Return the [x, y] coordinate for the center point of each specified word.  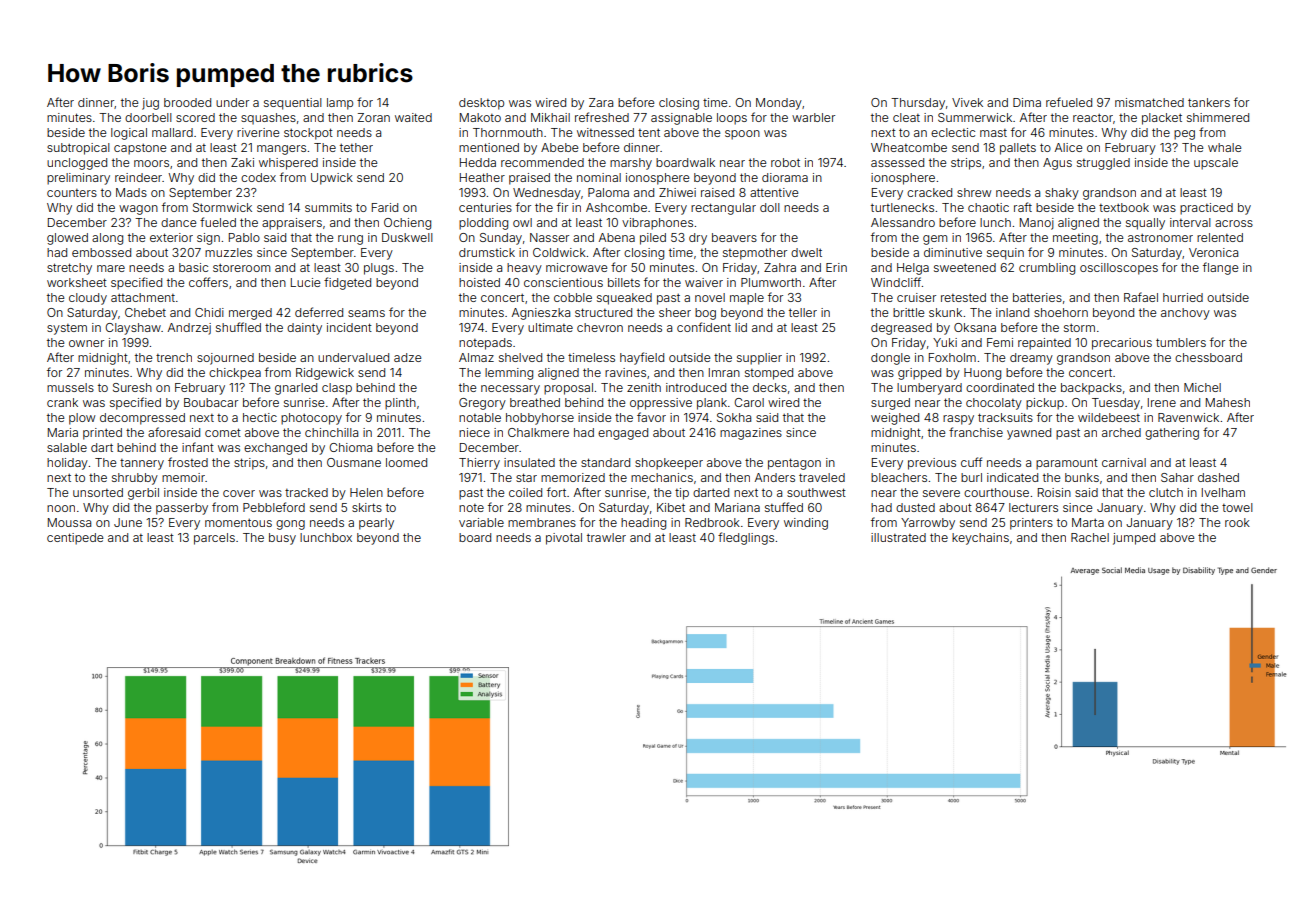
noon [61, 508]
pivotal [564, 539]
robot [785, 162]
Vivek [967, 102]
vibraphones [657, 224]
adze [407, 357]
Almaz [476, 357]
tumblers [1181, 342]
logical [129, 134]
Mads [131, 192]
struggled [1103, 164]
